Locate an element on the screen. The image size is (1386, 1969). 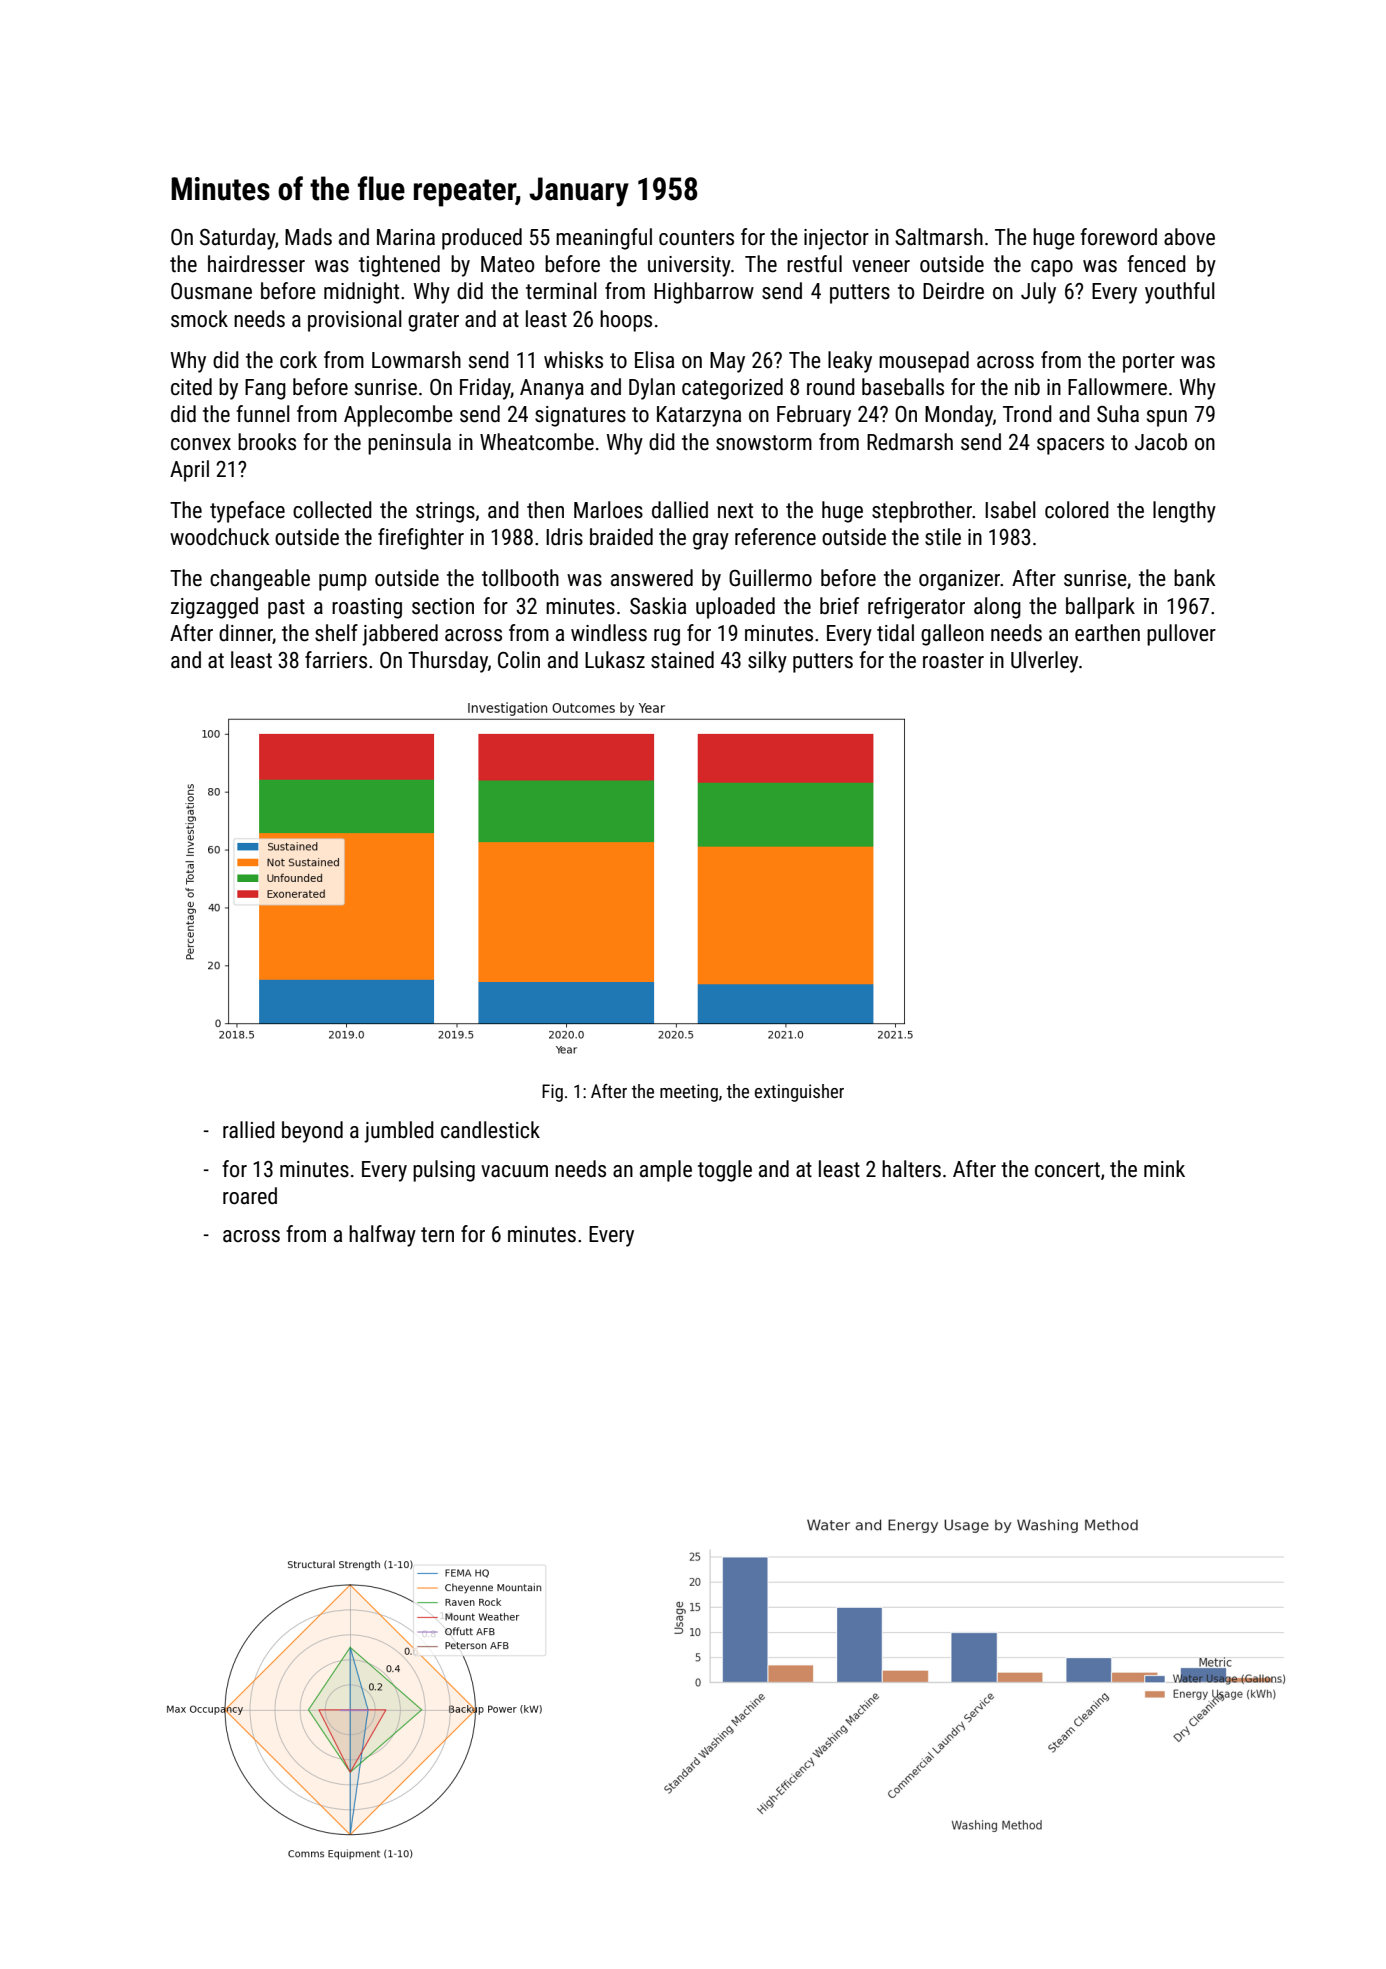
extinguisher is located at coordinates (799, 1093).
